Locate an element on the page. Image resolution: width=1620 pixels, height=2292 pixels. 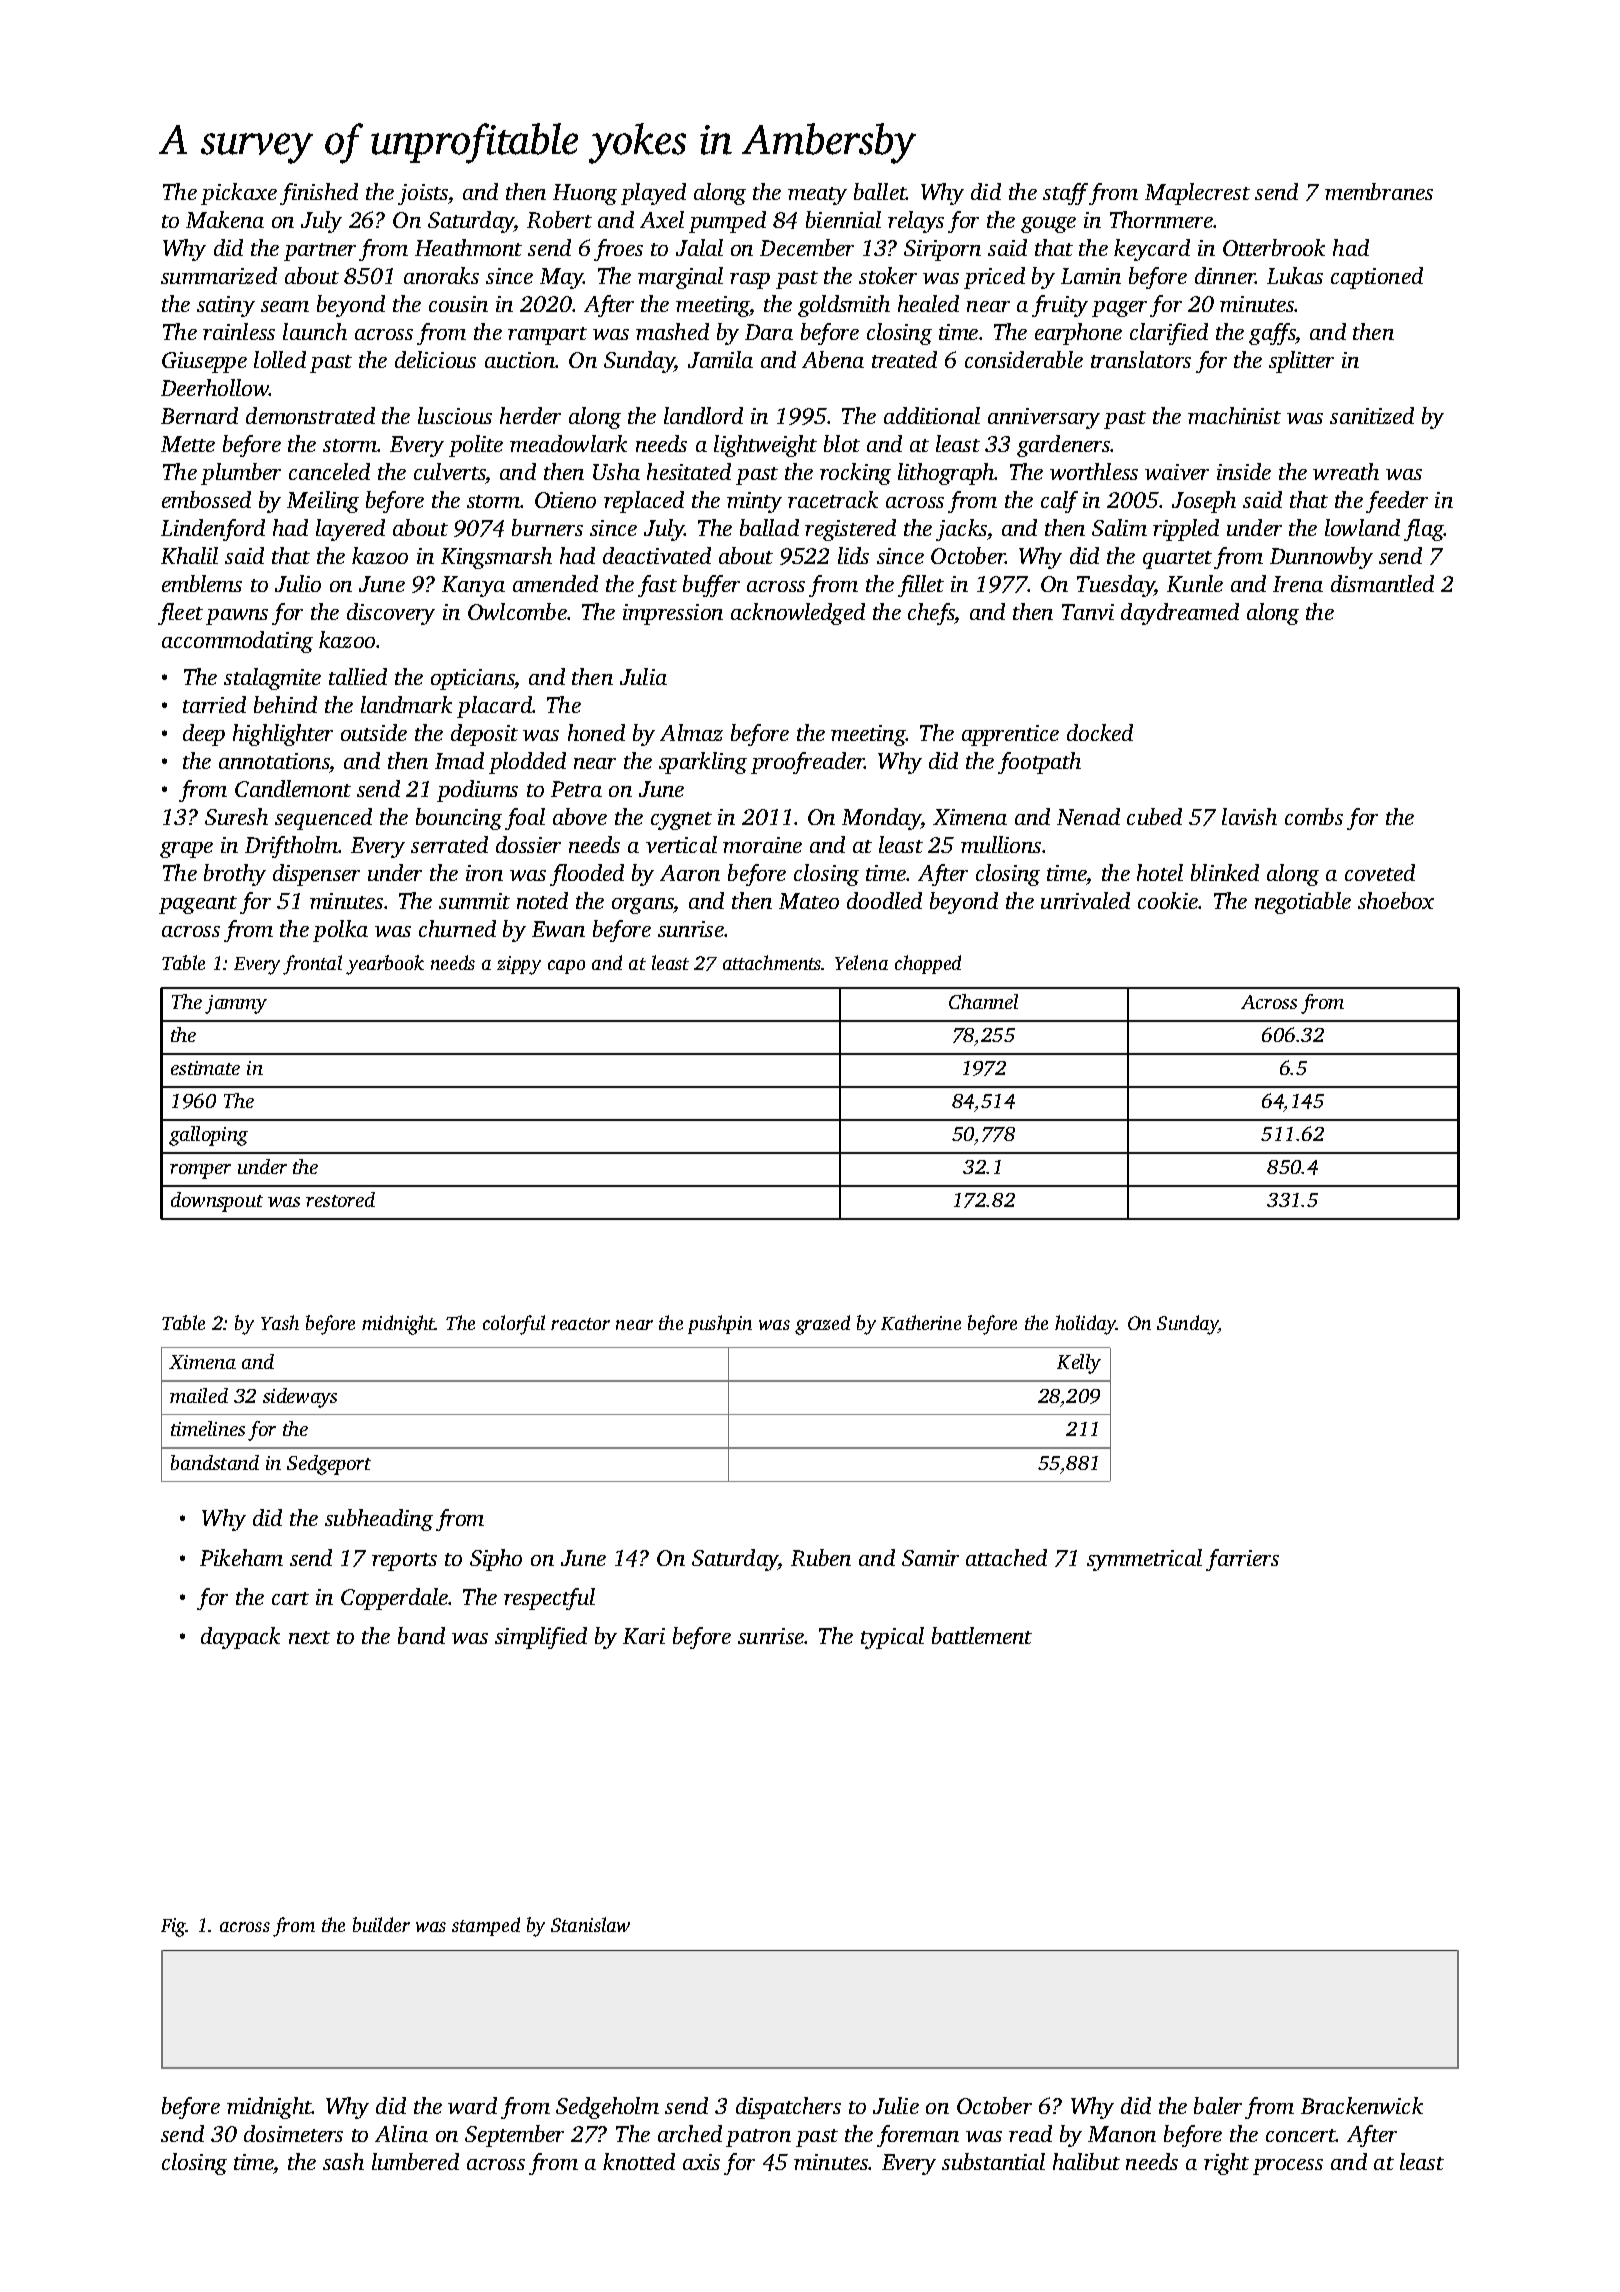
daydreamed is located at coordinates (1180, 614).
